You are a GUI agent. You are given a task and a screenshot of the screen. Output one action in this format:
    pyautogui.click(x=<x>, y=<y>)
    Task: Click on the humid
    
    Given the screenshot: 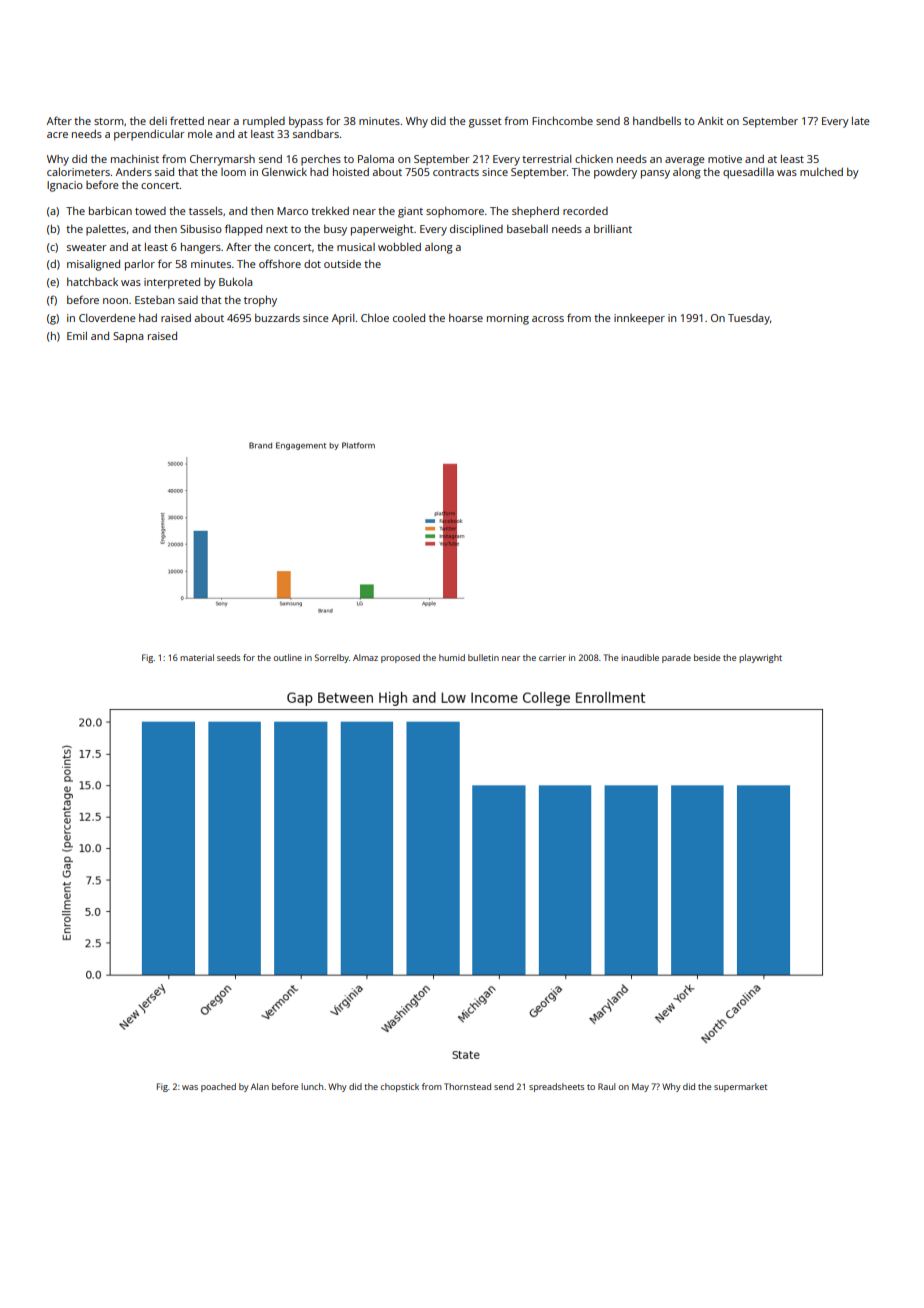 What is the action you would take?
    pyautogui.click(x=452, y=657)
